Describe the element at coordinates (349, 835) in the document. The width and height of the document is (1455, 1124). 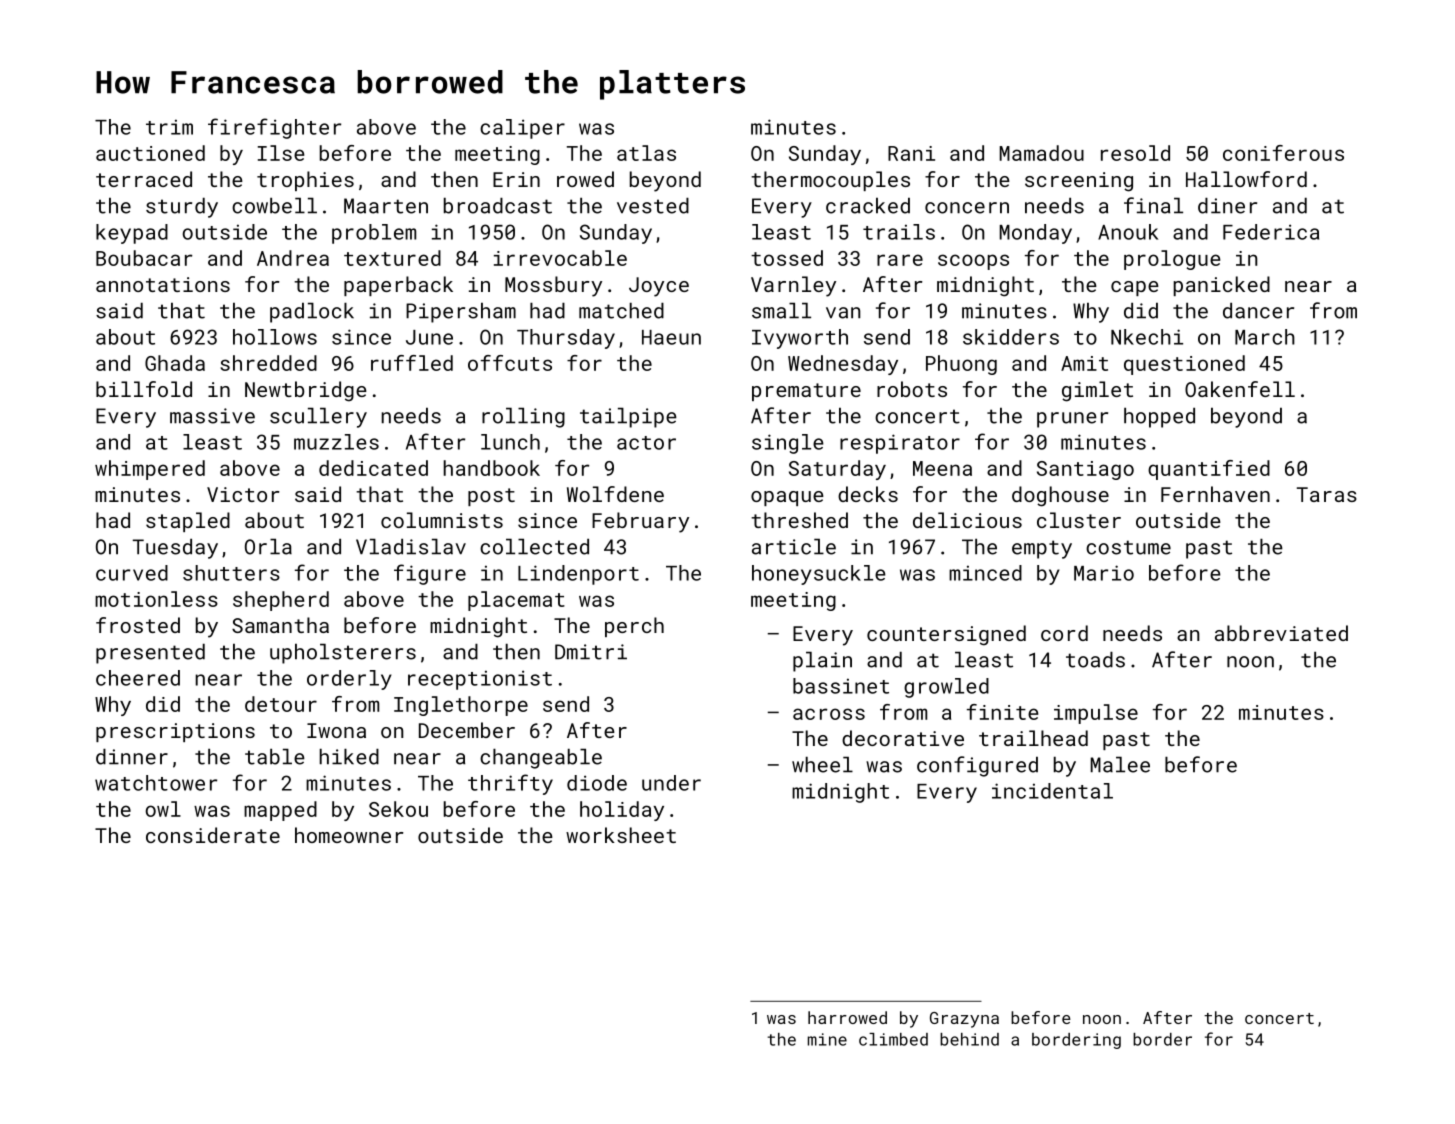
I see `homeowner` at that location.
